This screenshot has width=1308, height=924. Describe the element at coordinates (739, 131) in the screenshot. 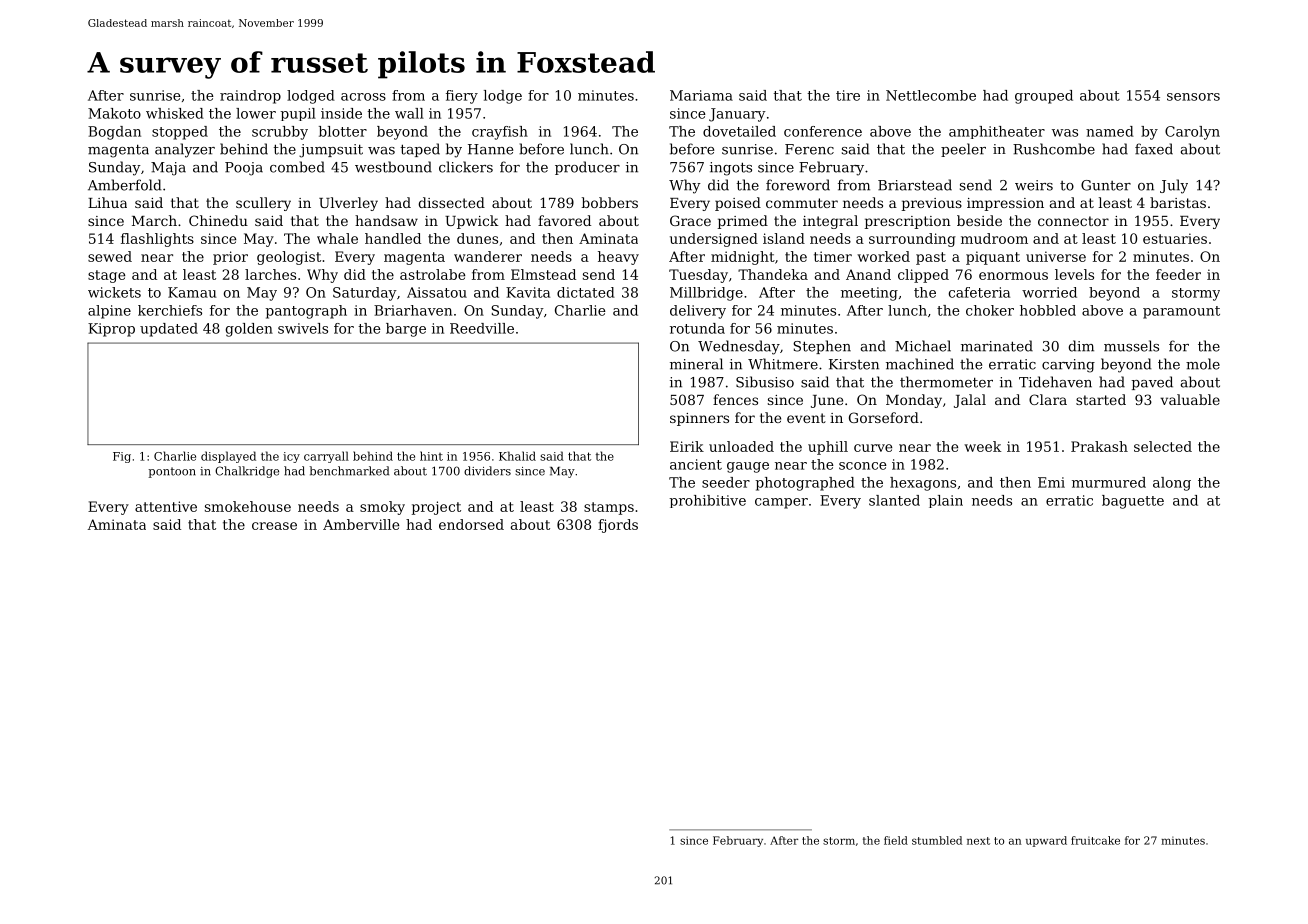

I see `dovetailed` at that location.
